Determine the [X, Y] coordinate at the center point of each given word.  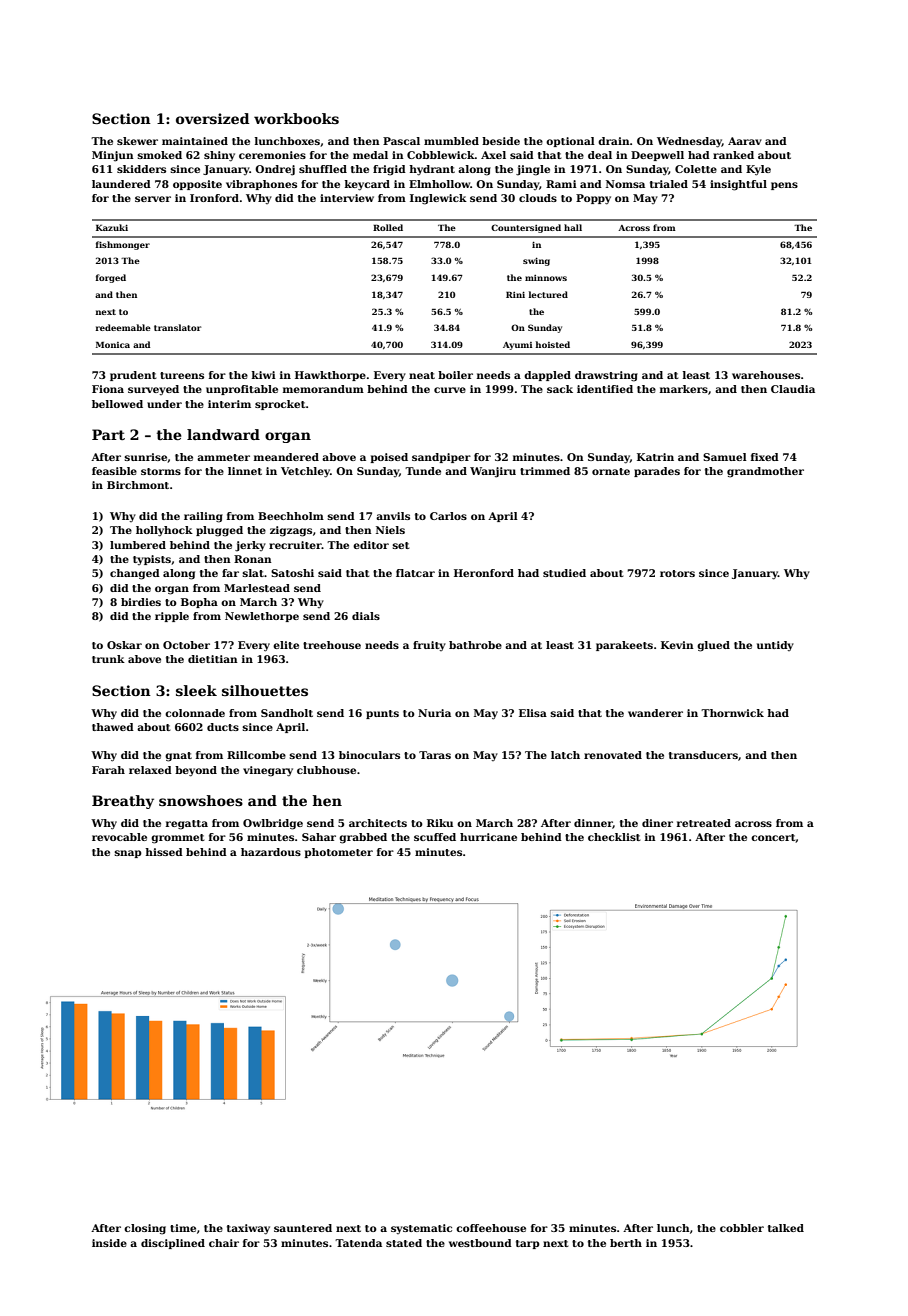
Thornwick [732, 713]
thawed [113, 727]
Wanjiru [493, 472]
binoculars [369, 755]
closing [145, 1229]
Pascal [401, 141]
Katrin [655, 457]
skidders [141, 169]
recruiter [295, 545]
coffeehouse [491, 1228]
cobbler [742, 1228]
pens [784, 186]
